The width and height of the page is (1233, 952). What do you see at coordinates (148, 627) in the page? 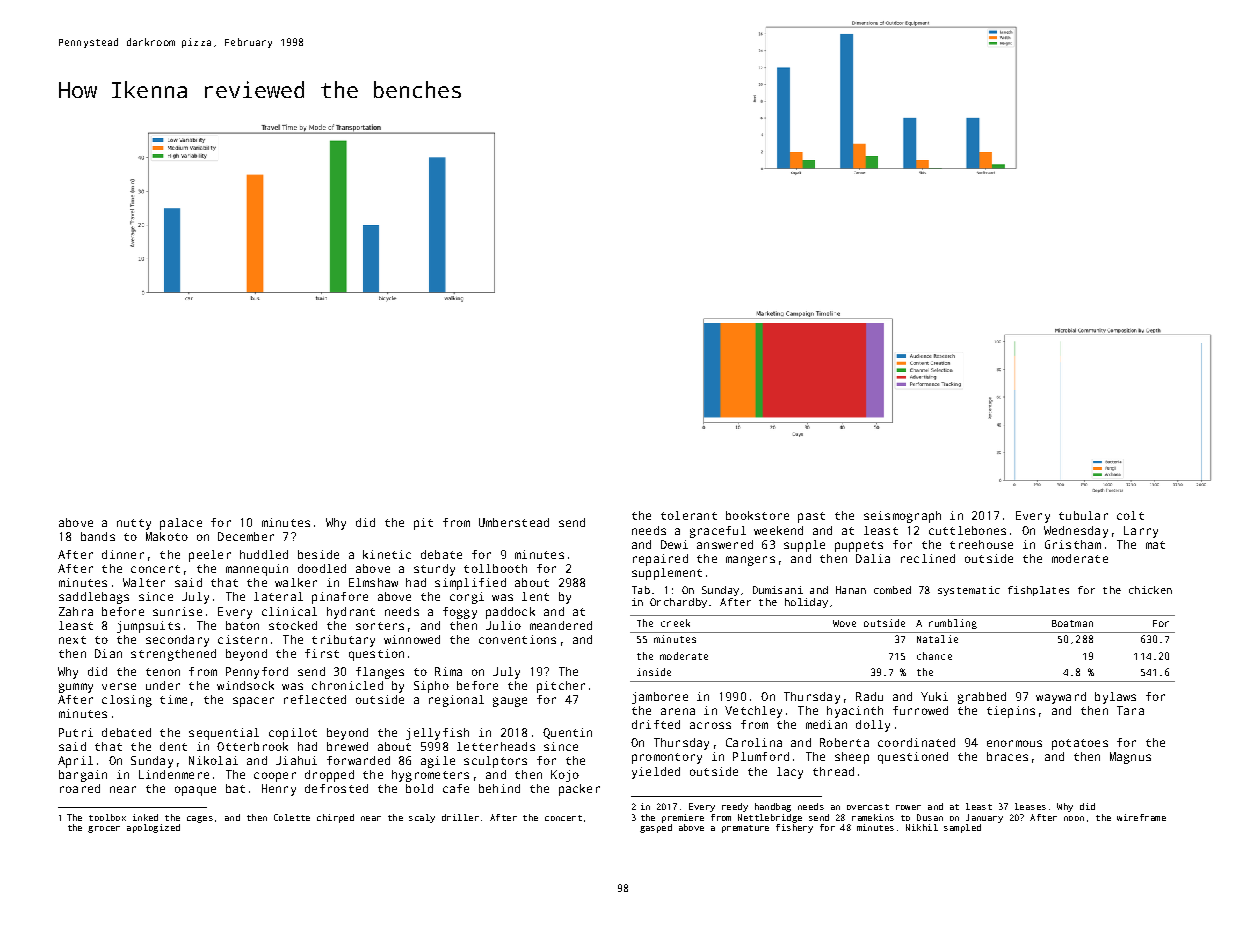
I see `jumpsuits` at bounding box center [148, 627].
